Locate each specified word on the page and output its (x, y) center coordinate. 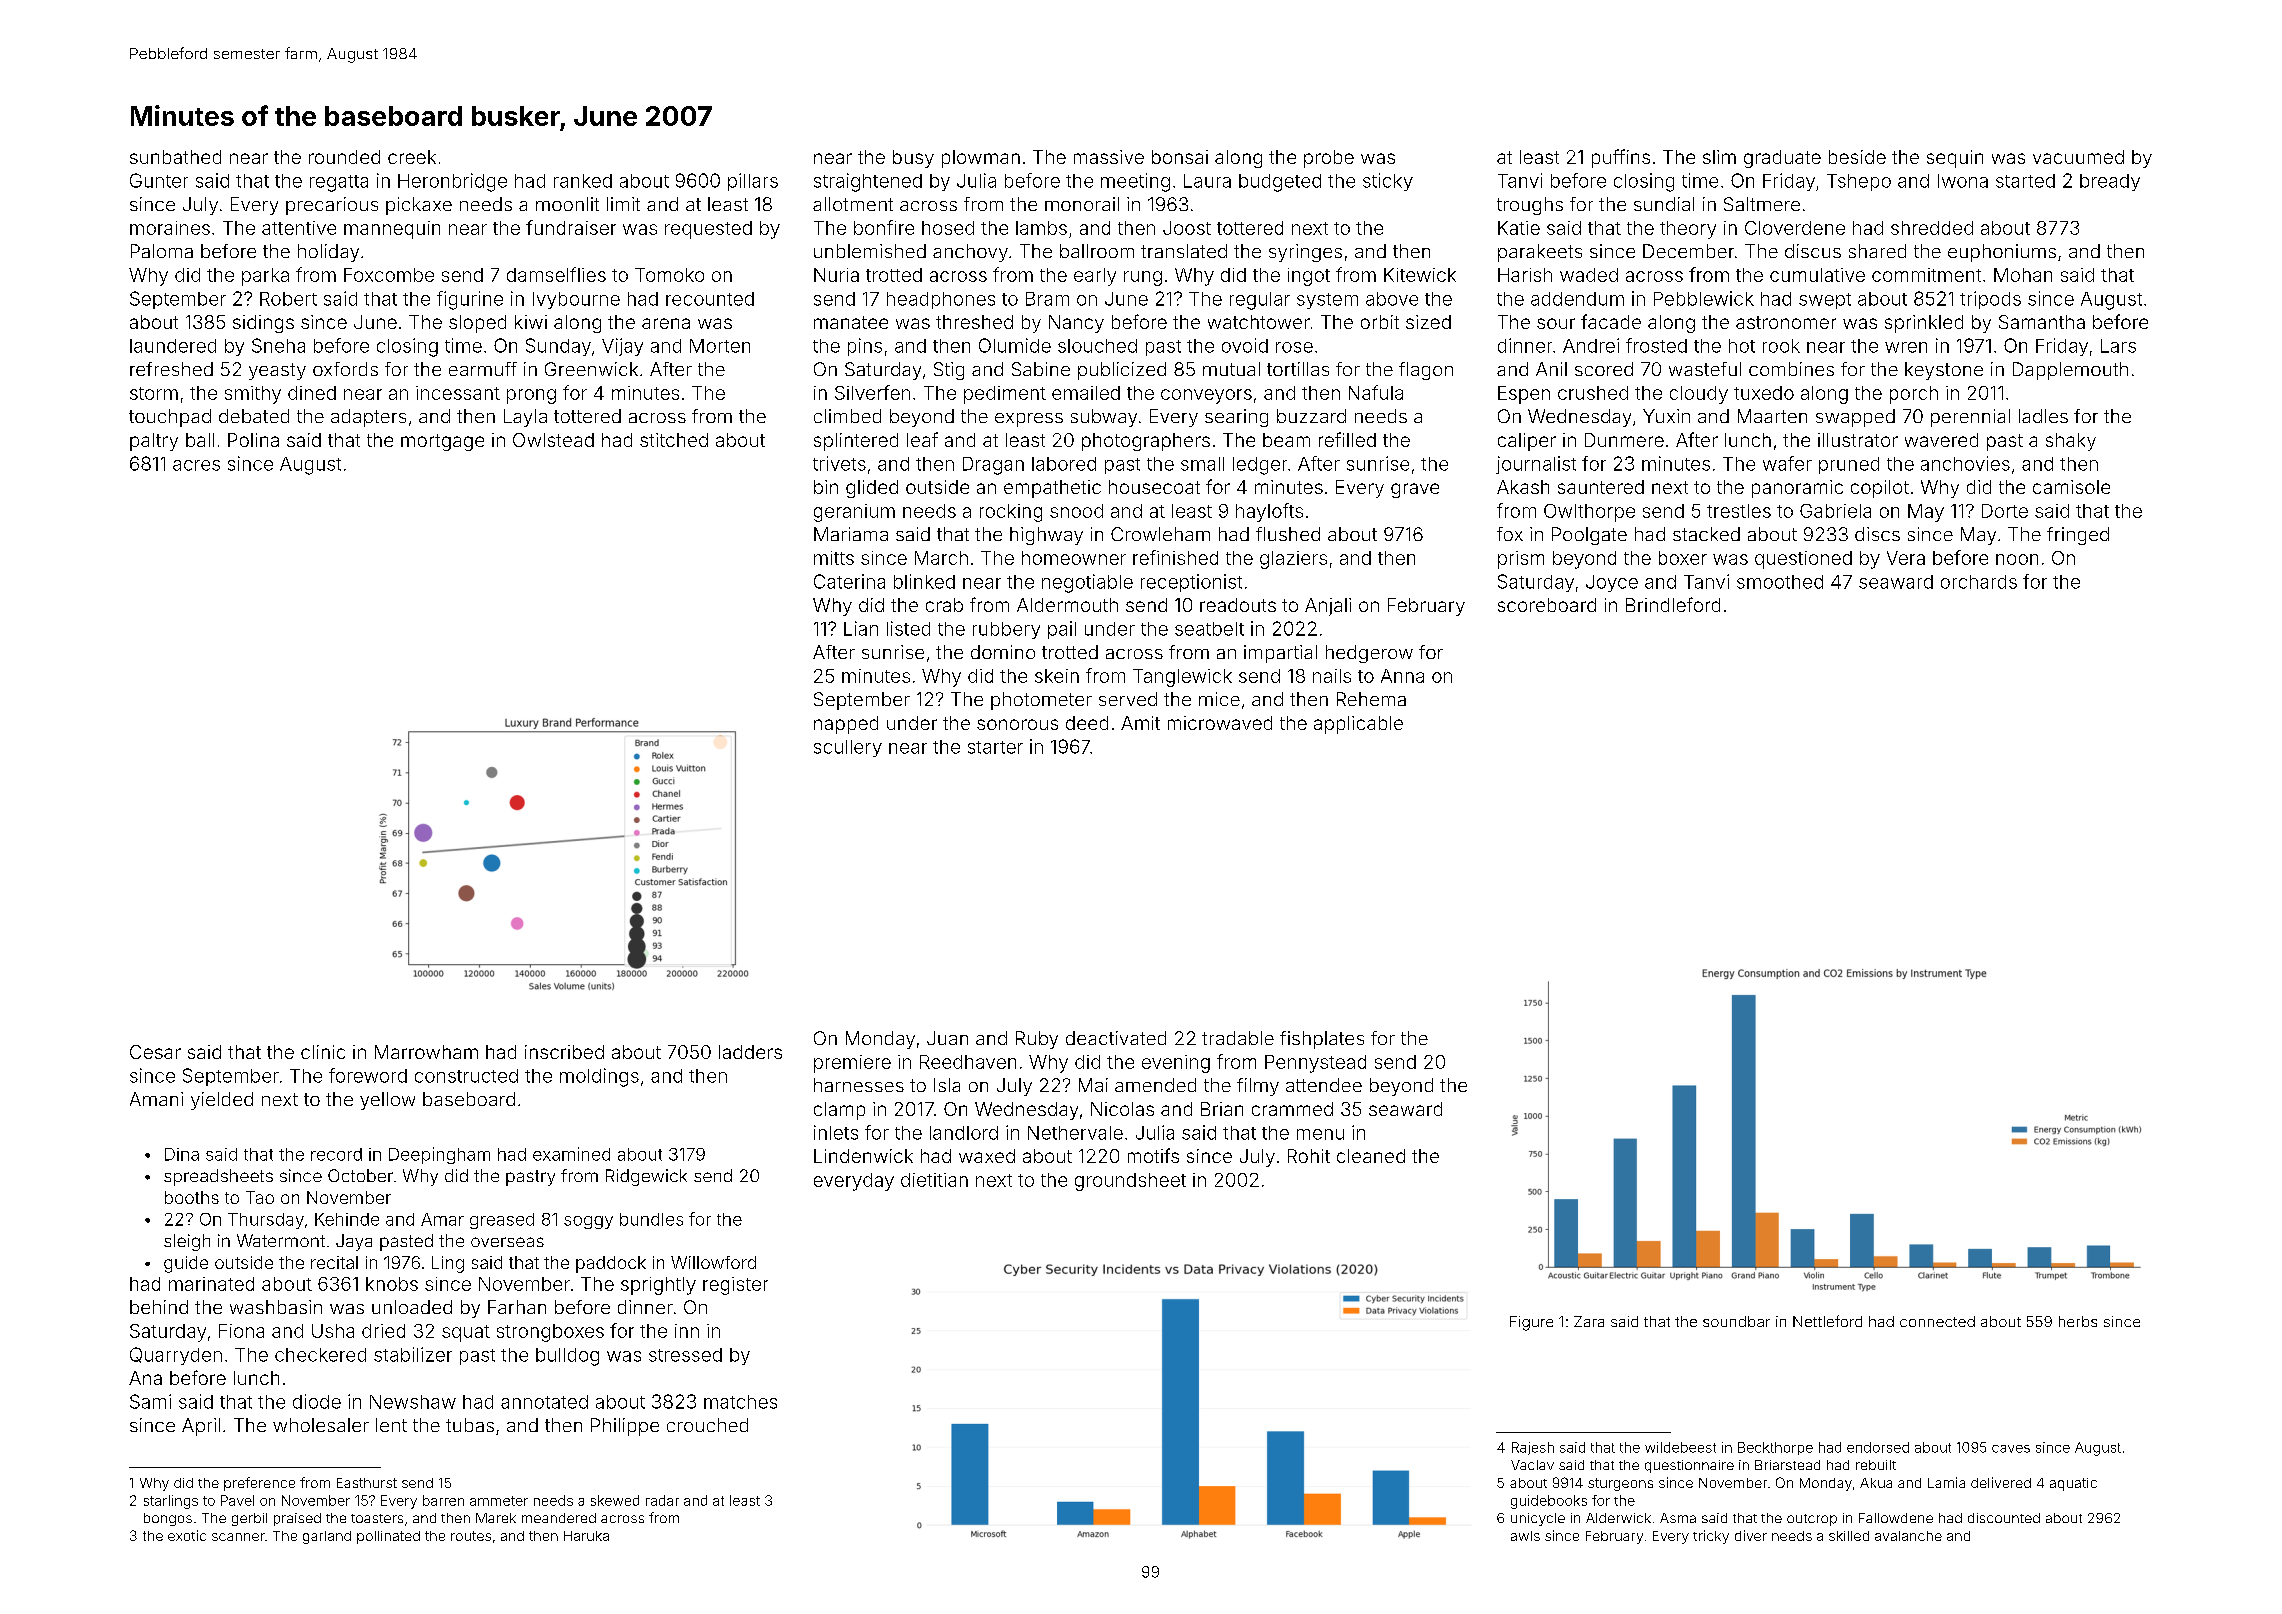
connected (1937, 1321)
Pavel (237, 1500)
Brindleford (1673, 604)
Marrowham (426, 1052)
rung (1143, 278)
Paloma (162, 251)
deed (1087, 723)
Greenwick (591, 369)
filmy (1258, 1087)
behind (159, 1307)
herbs (2078, 1321)
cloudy (1699, 395)
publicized (1122, 371)
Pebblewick (1704, 298)
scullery (848, 748)
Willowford (713, 1262)
